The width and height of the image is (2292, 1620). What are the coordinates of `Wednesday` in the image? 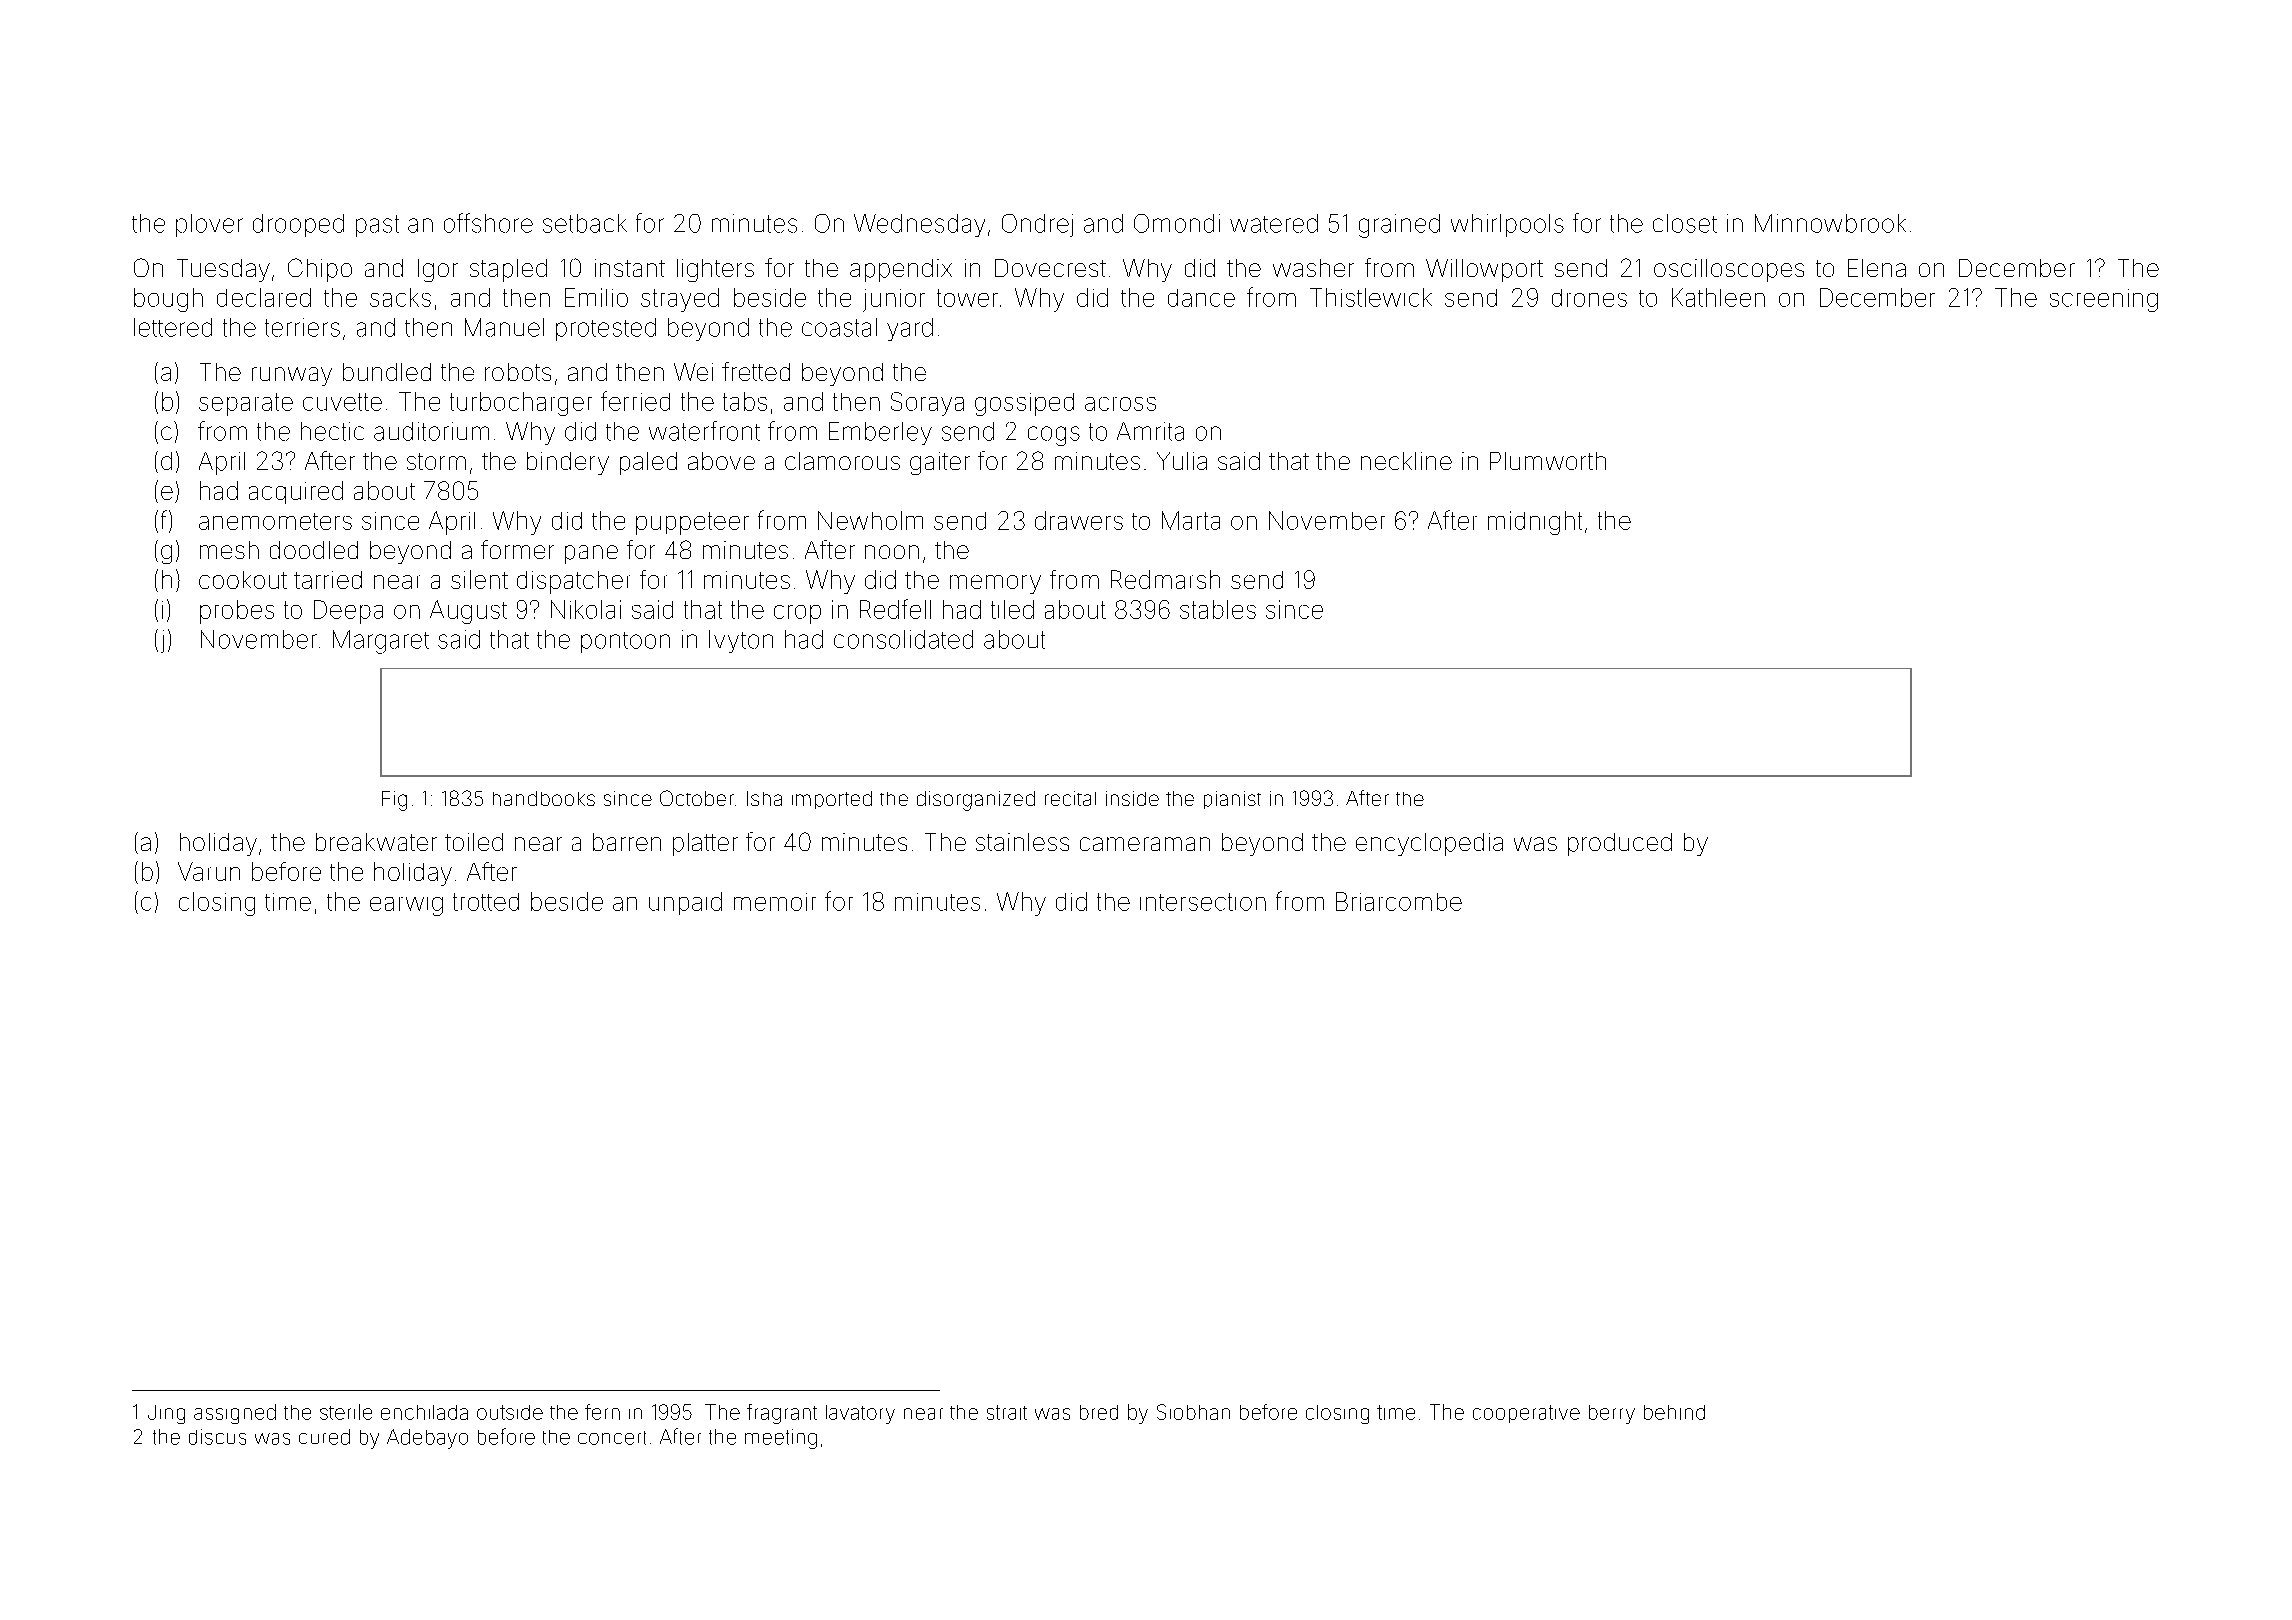 It's located at (919, 225).
